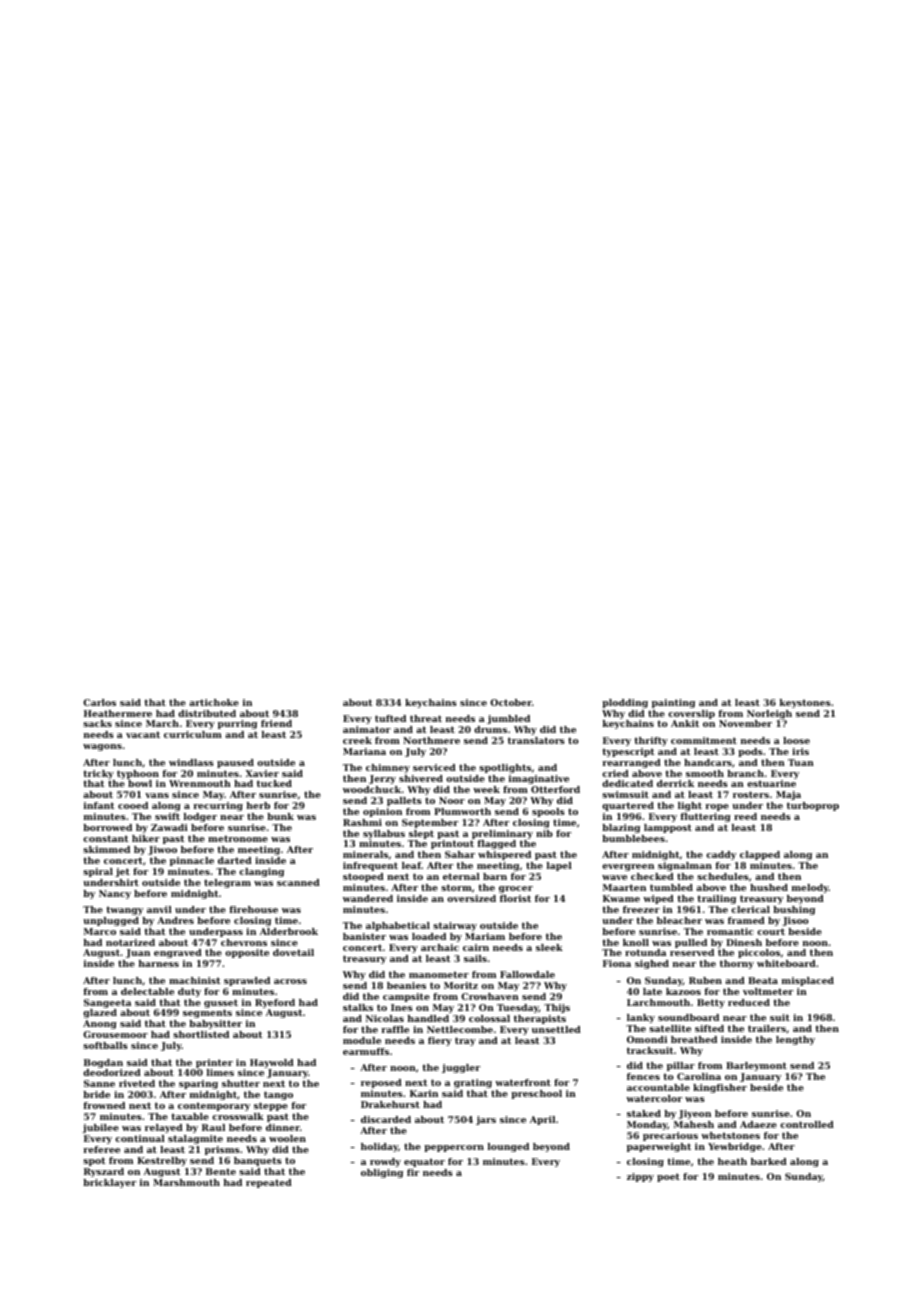 The image size is (924, 1308). Describe the element at coordinates (357, 740) in the document. I see `creek` at that location.
